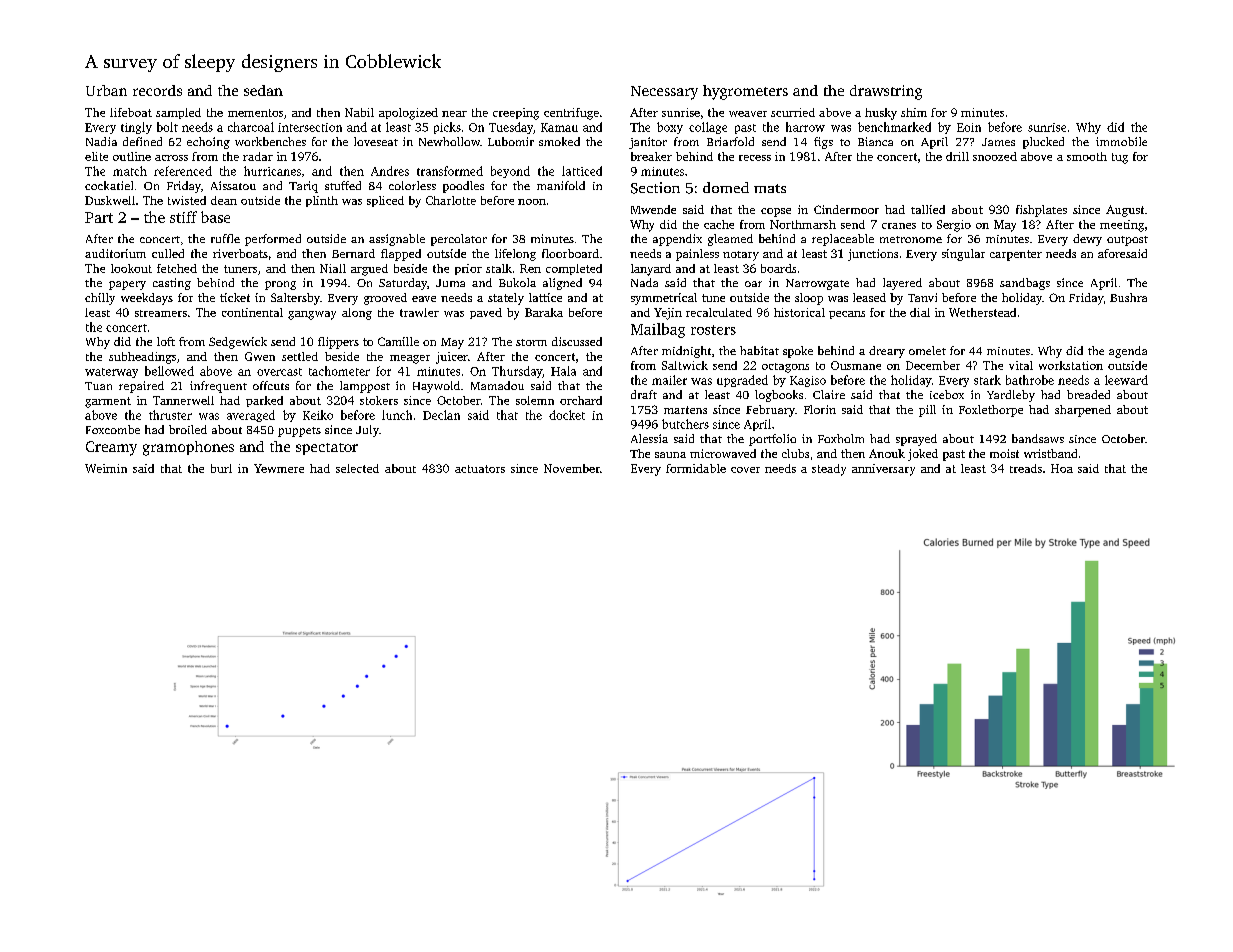 The width and height of the screenshot is (1233, 952). What do you see at coordinates (969, 127) in the screenshot?
I see `Eoin` at bounding box center [969, 127].
